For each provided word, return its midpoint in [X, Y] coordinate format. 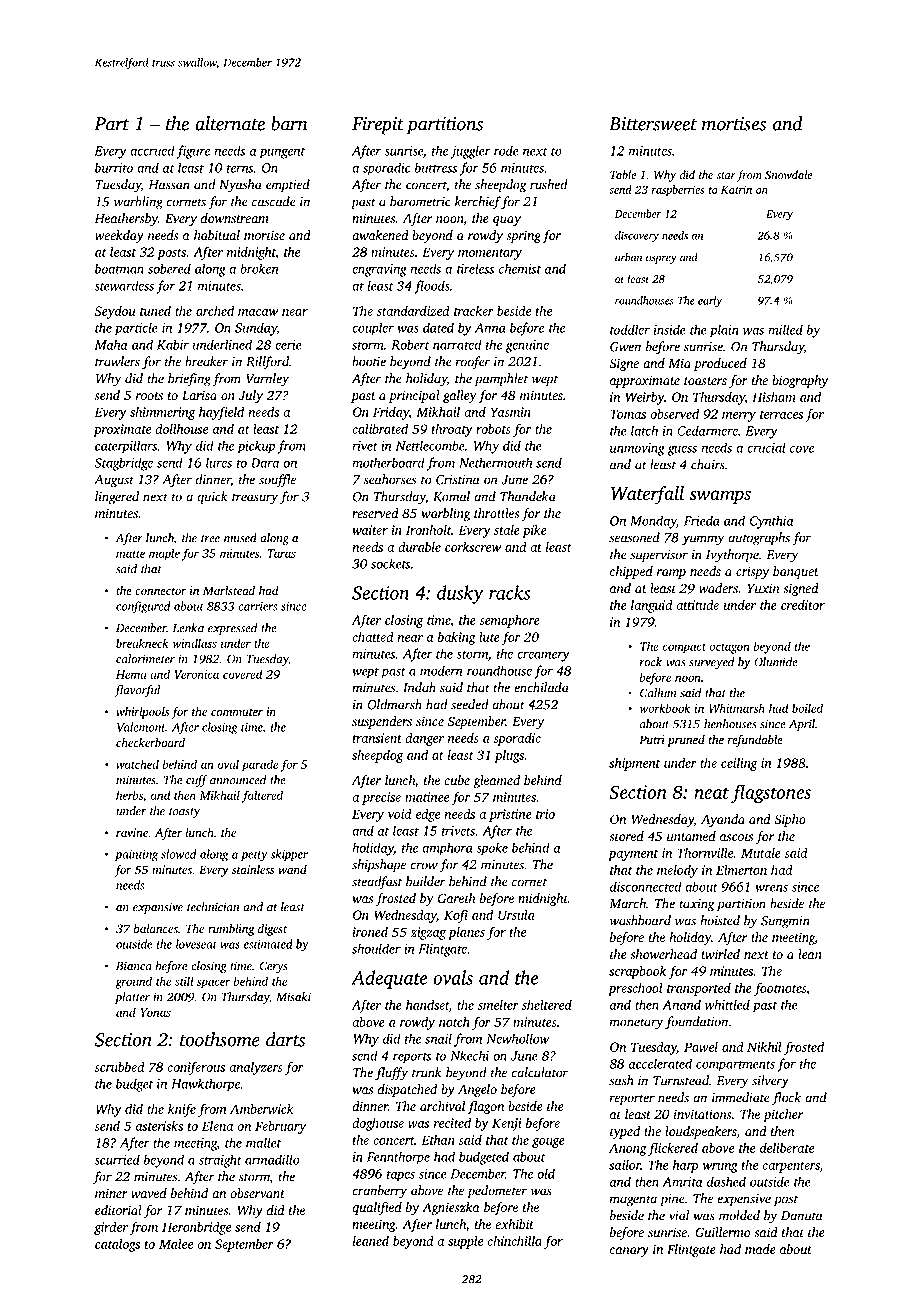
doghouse [378, 1124]
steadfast [377, 883]
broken [259, 268]
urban [628, 257]
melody [677, 871]
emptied [288, 186]
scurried [117, 1159]
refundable [755, 741]
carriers [257, 606]
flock [786, 1099]
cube [457, 780]
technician [213, 907]
